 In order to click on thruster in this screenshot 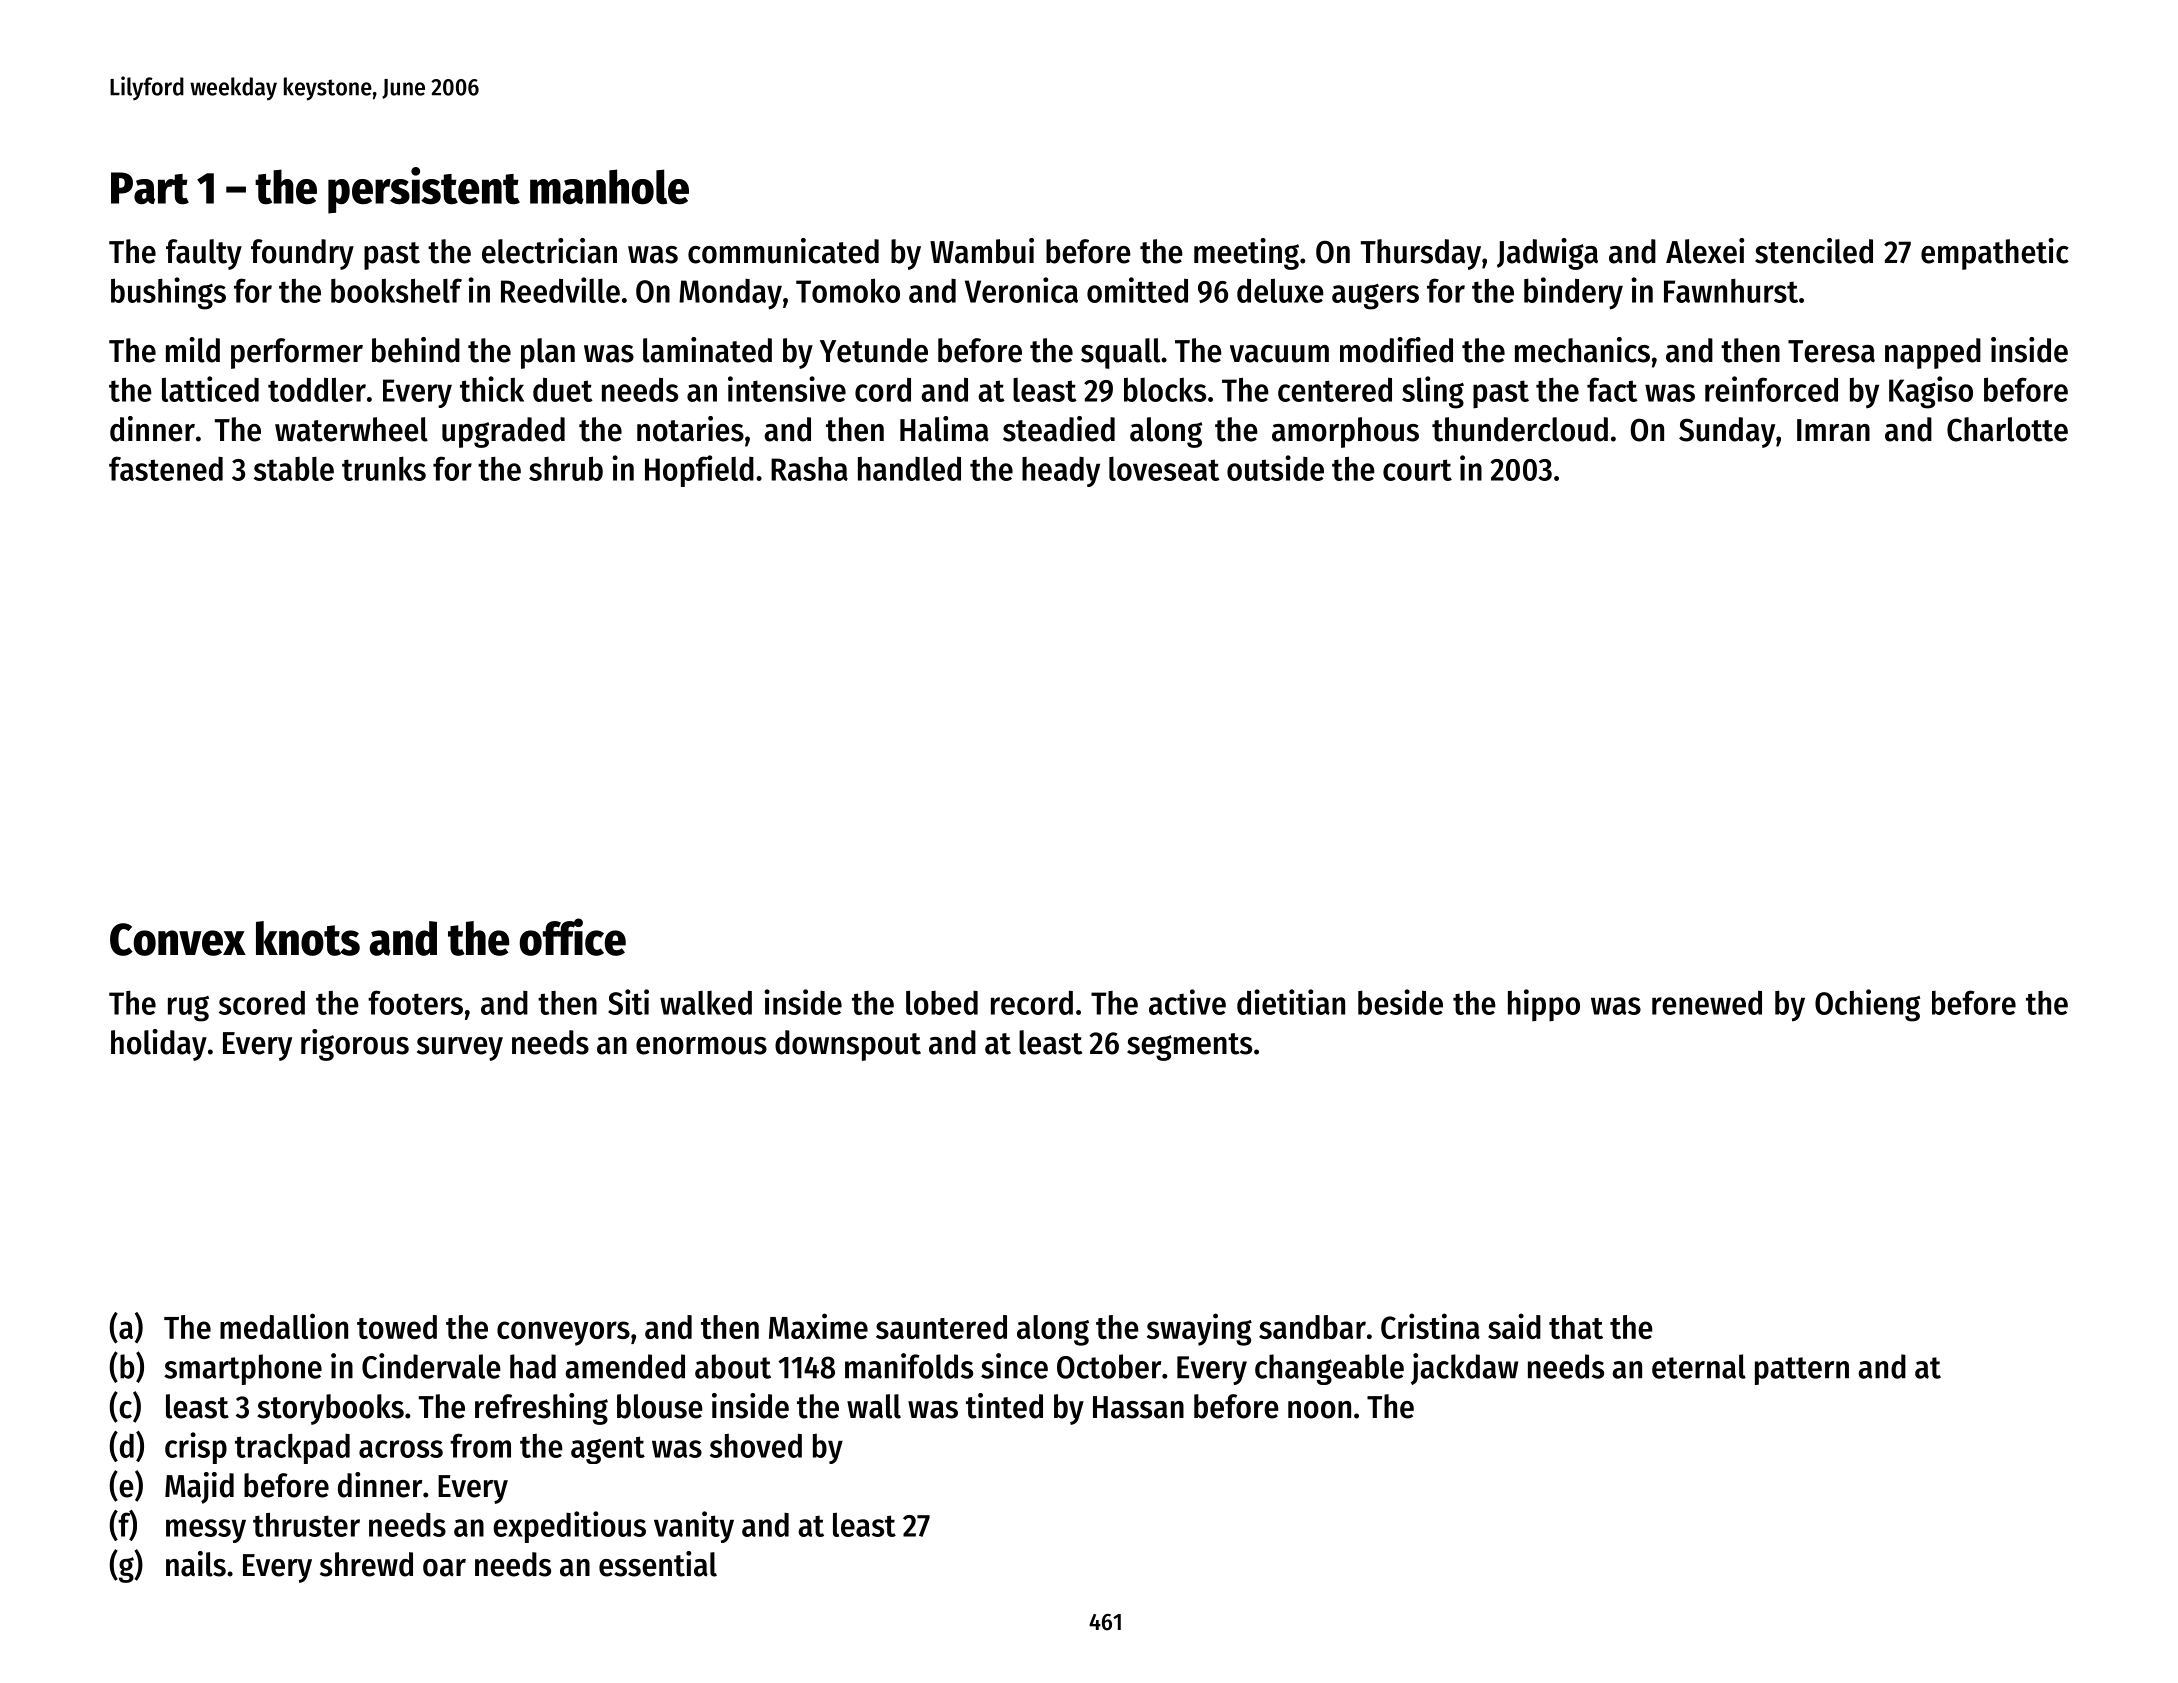, I will do `click(306, 1524)`.
